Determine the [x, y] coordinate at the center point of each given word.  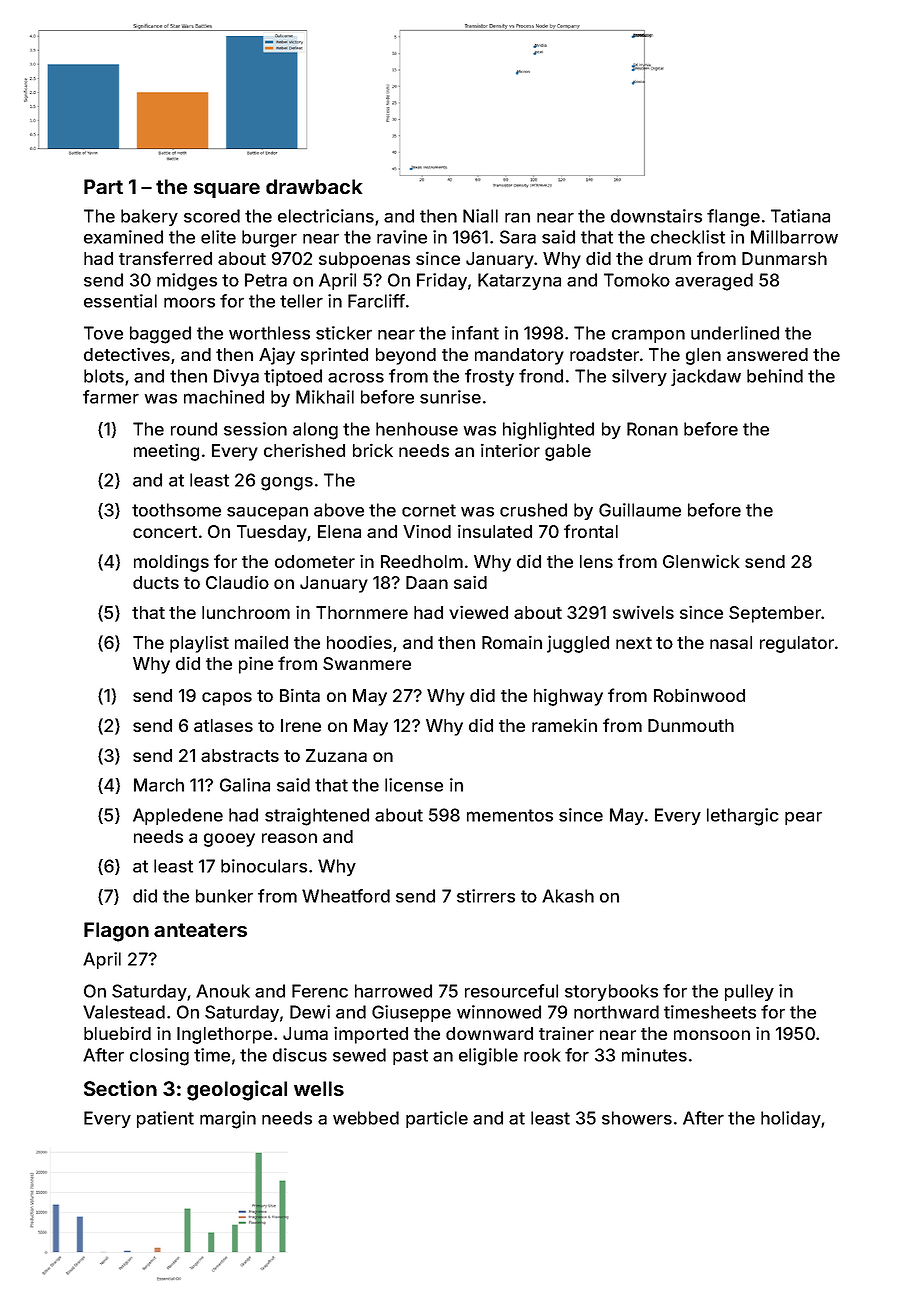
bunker [224, 896]
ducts [156, 582]
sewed [359, 1055]
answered [767, 354]
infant [475, 333]
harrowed [393, 991]
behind [775, 376]
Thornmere [362, 612]
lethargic [742, 817]
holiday [791, 1119]
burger [269, 239]
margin [228, 1120]
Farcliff [376, 301]
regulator [797, 644]
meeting [166, 452]
